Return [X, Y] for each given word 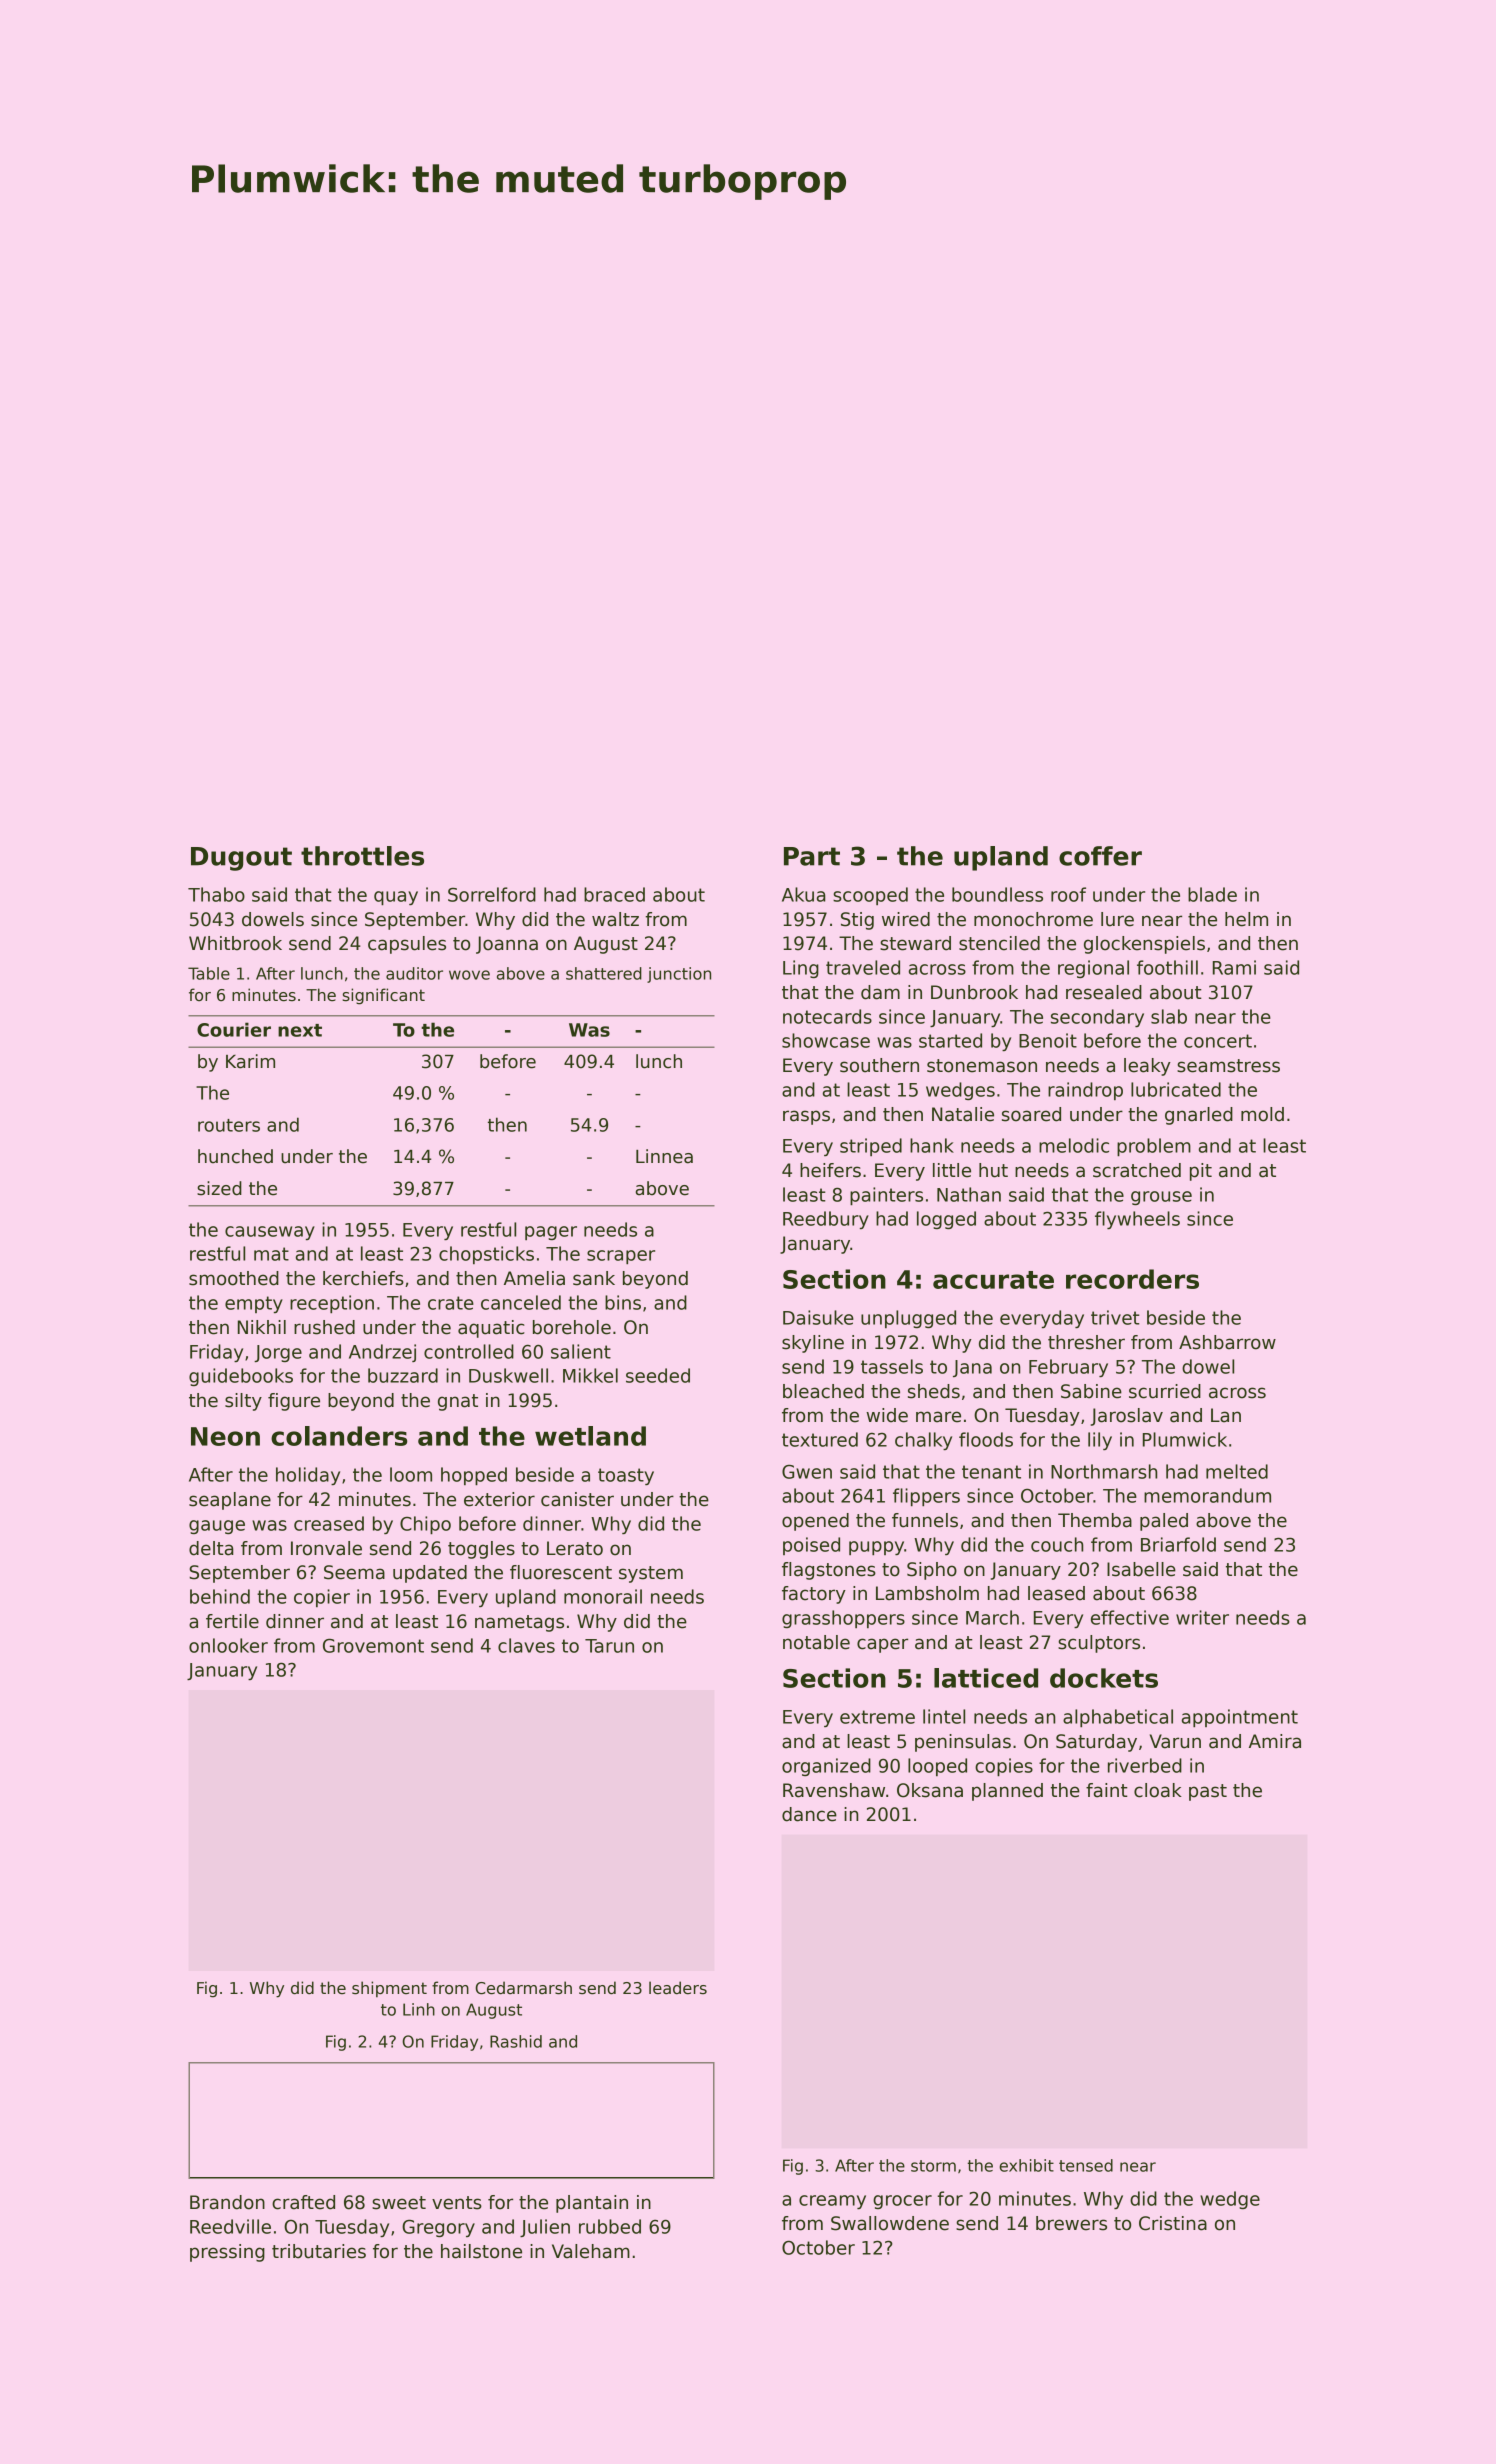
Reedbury [826, 1220]
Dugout [241, 859]
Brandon [227, 2202]
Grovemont [373, 1645]
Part [812, 856]
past [1208, 1792]
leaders [678, 1987]
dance [809, 1814]
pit [1201, 1172]
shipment [389, 1989]
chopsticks [486, 1255]
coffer [1100, 856]
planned [1007, 1792]
